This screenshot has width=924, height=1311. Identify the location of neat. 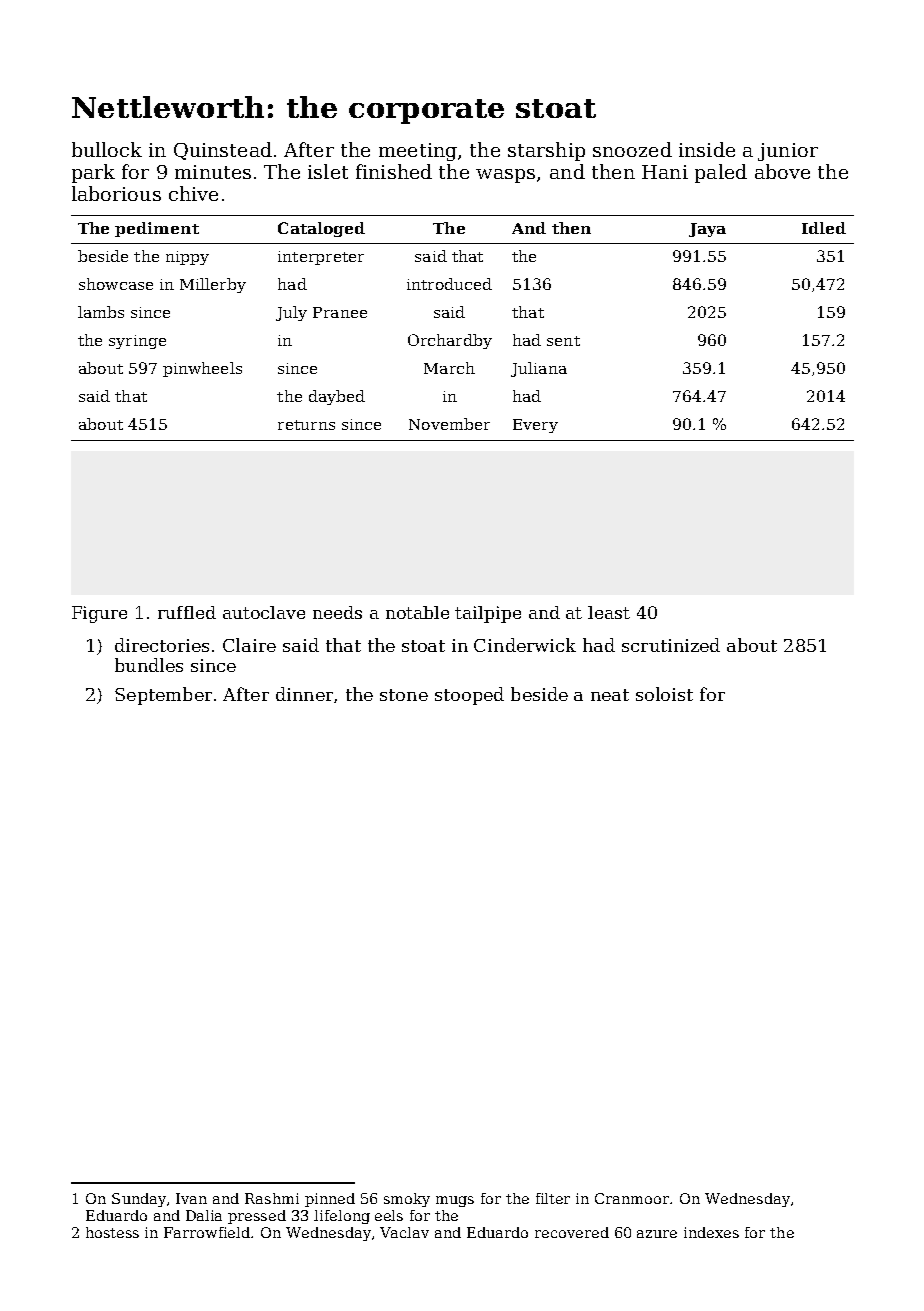
(610, 695).
